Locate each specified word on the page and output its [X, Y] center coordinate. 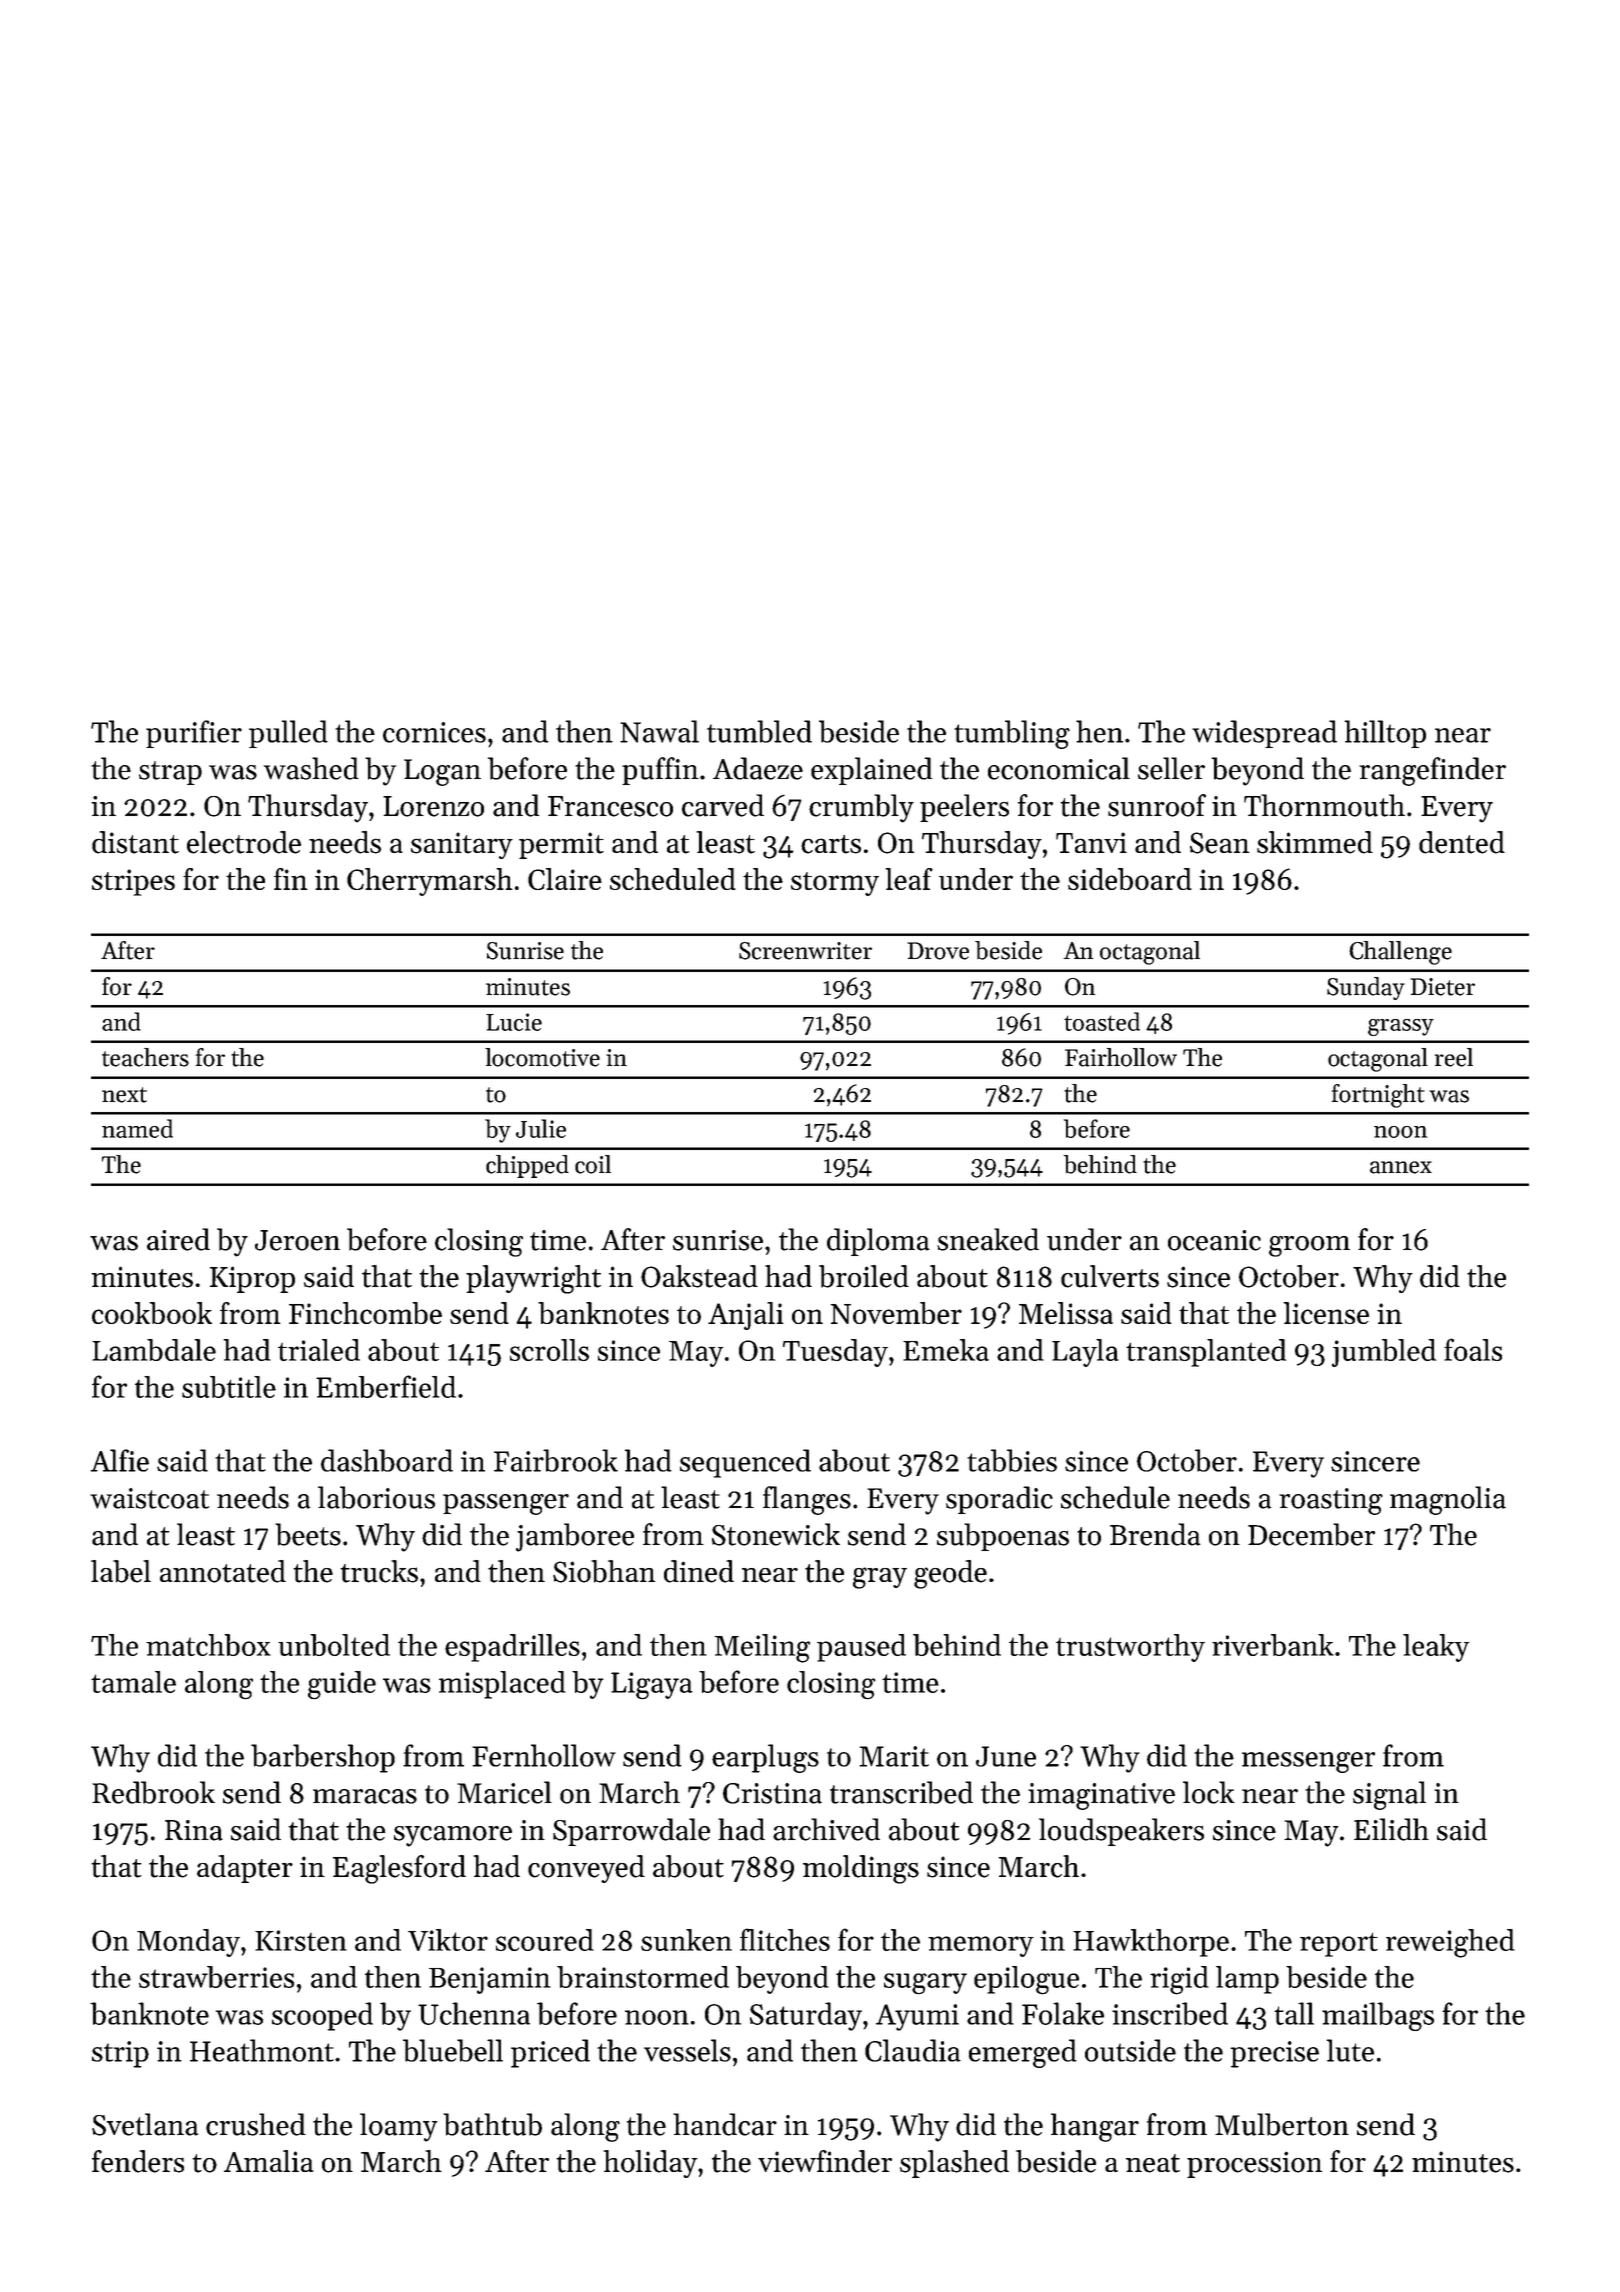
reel [1454, 1057]
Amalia [269, 2161]
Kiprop [252, 1279]
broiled [864, 1276]
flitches [785, 1939]
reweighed [1450, 1943]
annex [1401, 1167]
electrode [244, 842]
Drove [938, 951]
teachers [145, 1057]
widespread [1264, 734]
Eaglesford [399, 1869]
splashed [954, 2164]
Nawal [659, 731]
